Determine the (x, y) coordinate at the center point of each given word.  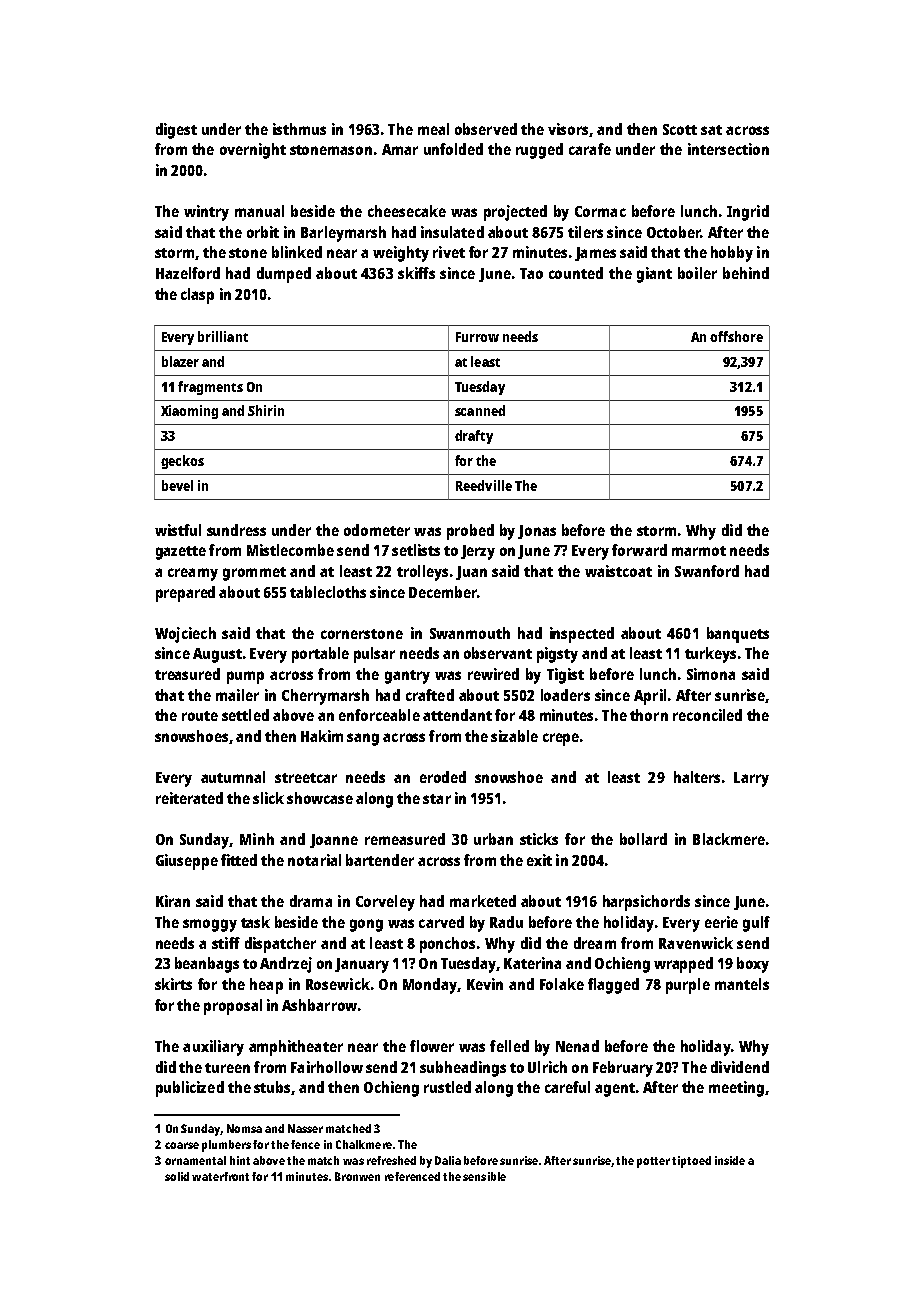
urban (493, 839)
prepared (185, 594)
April (650, 697)
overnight (253, 151)
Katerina (532, 963)
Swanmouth (470, 633)
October (674, 232)
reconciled (707, 715)
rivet (449, 252)
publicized (190, 1089)
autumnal (233, 777)
